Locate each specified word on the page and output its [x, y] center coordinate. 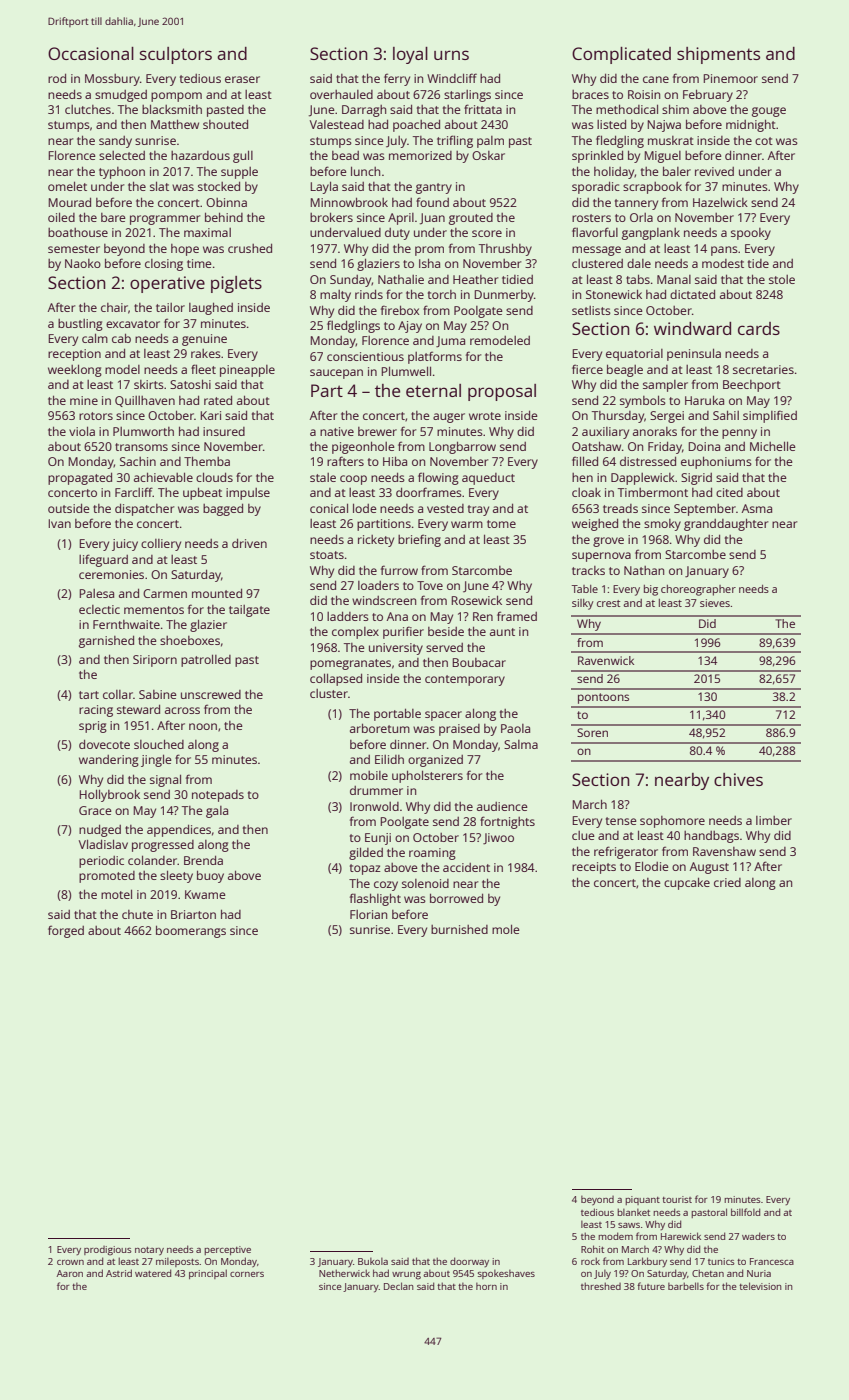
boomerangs [191, 931]
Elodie [652, 866]
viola [82, 431]
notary [149, 1251]
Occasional [91, 53]
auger [449, 418]
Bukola [373, 1261]
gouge [769, 112]
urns [451, 55]
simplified [770, 416]
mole [506, 929]
